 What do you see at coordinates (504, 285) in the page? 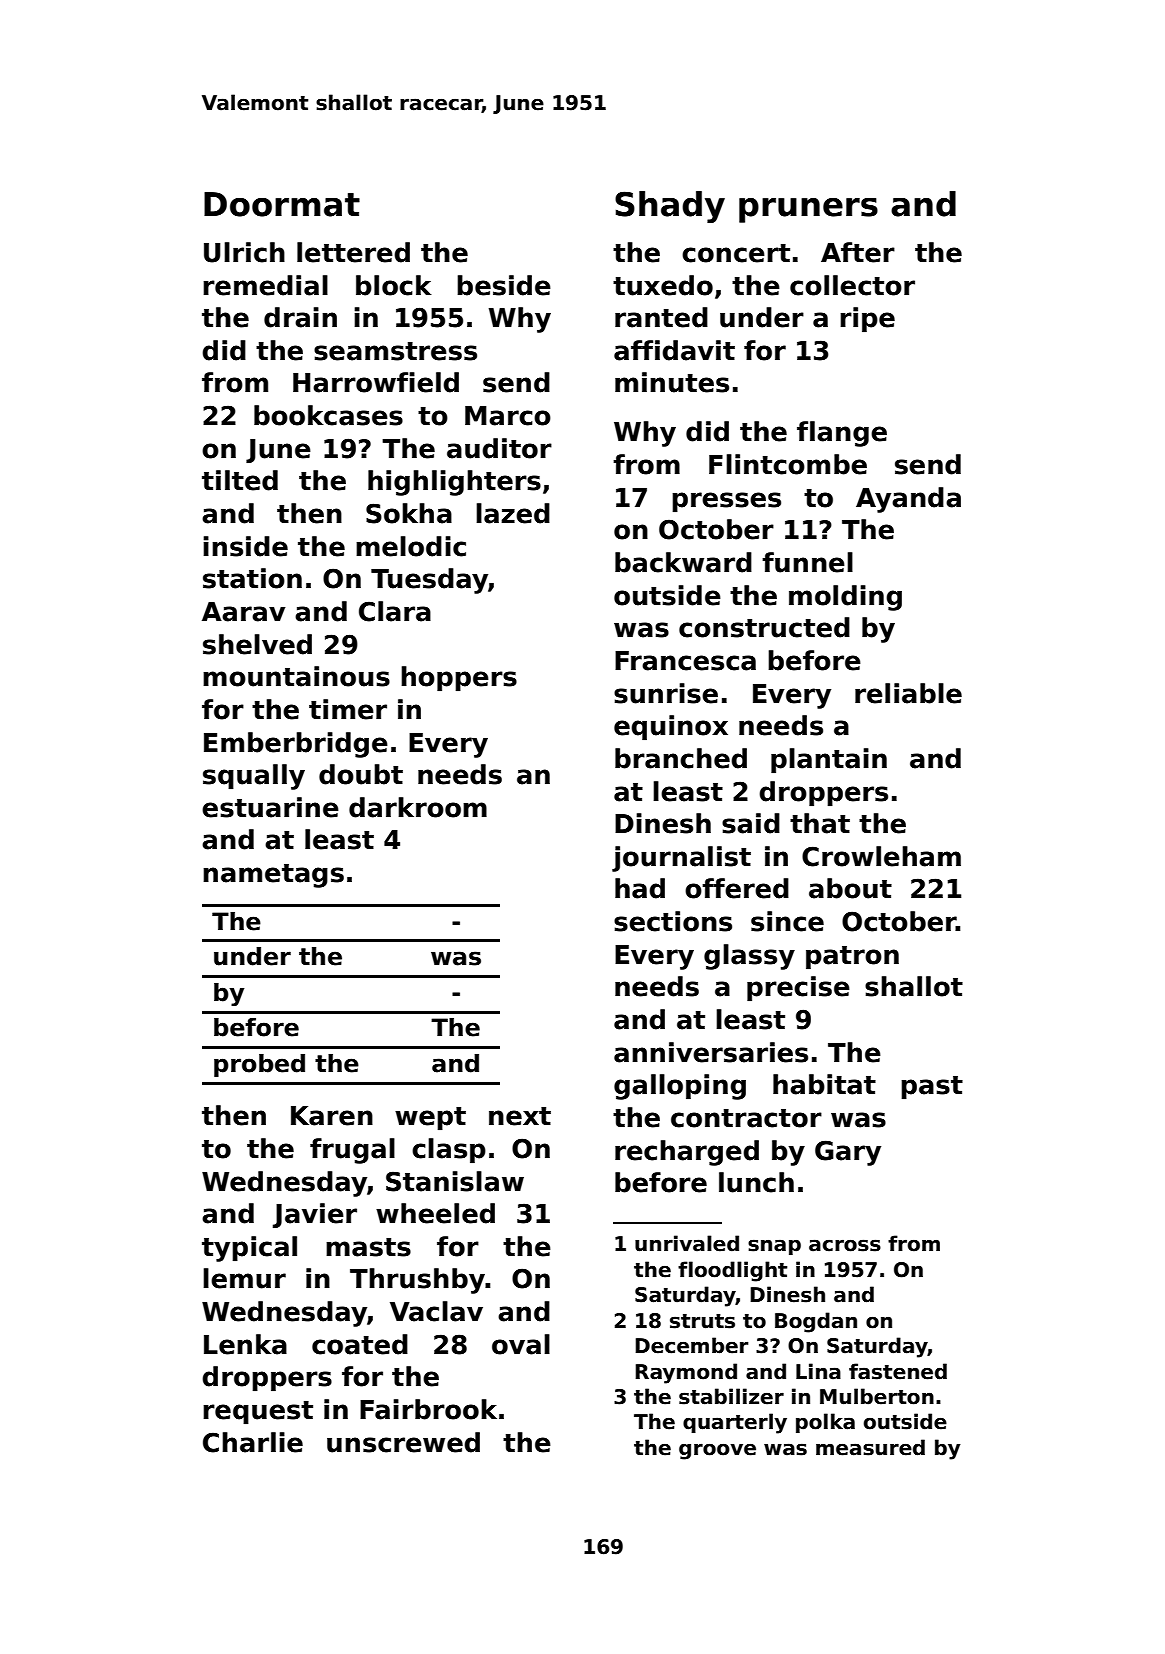
I see `beside` at bounding box center [504, 285].
